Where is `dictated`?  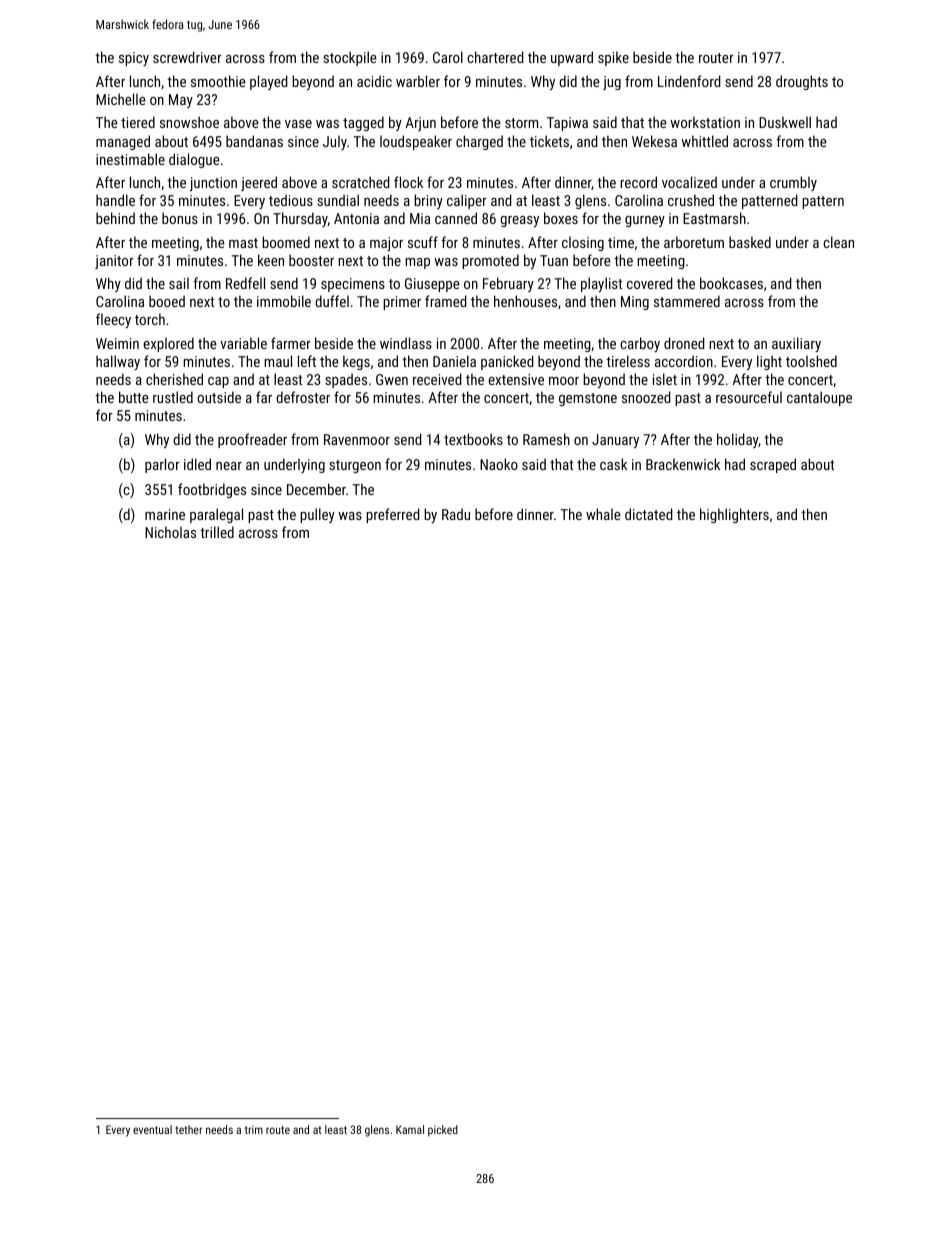
dictated is located at coordinates (649, 514).
